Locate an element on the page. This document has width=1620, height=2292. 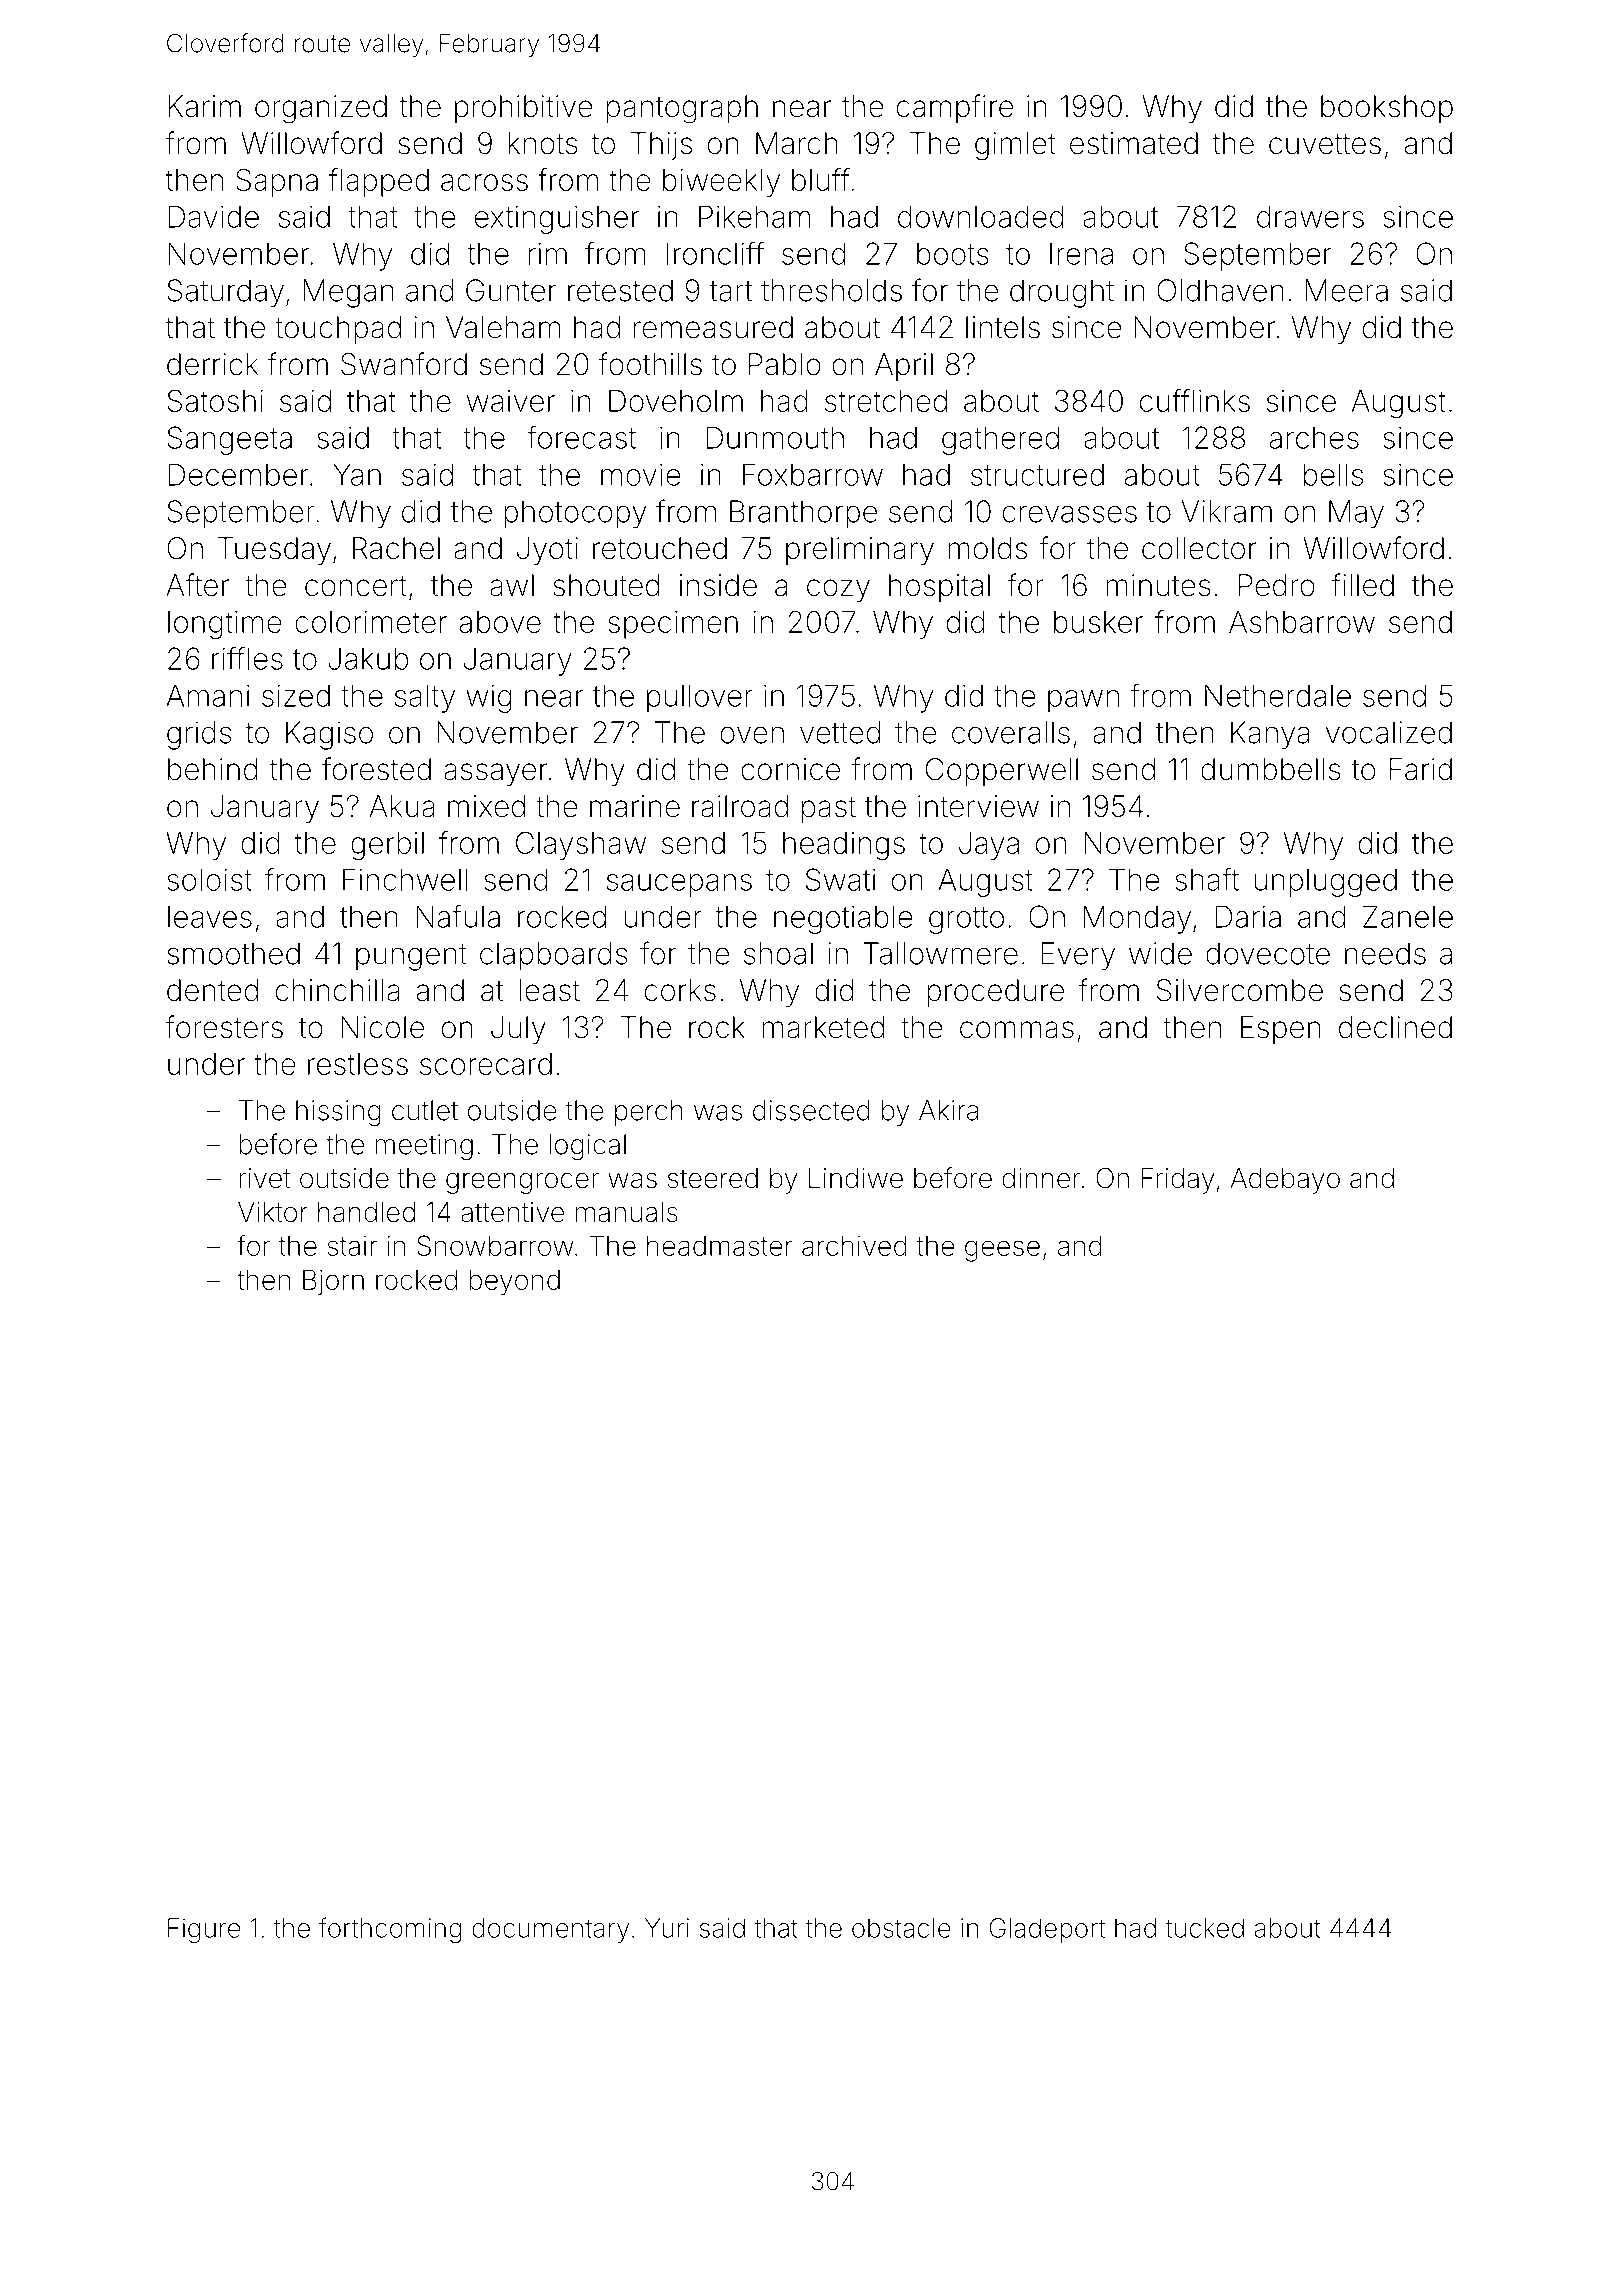
Figure is located at coordinates (204, 1930).
